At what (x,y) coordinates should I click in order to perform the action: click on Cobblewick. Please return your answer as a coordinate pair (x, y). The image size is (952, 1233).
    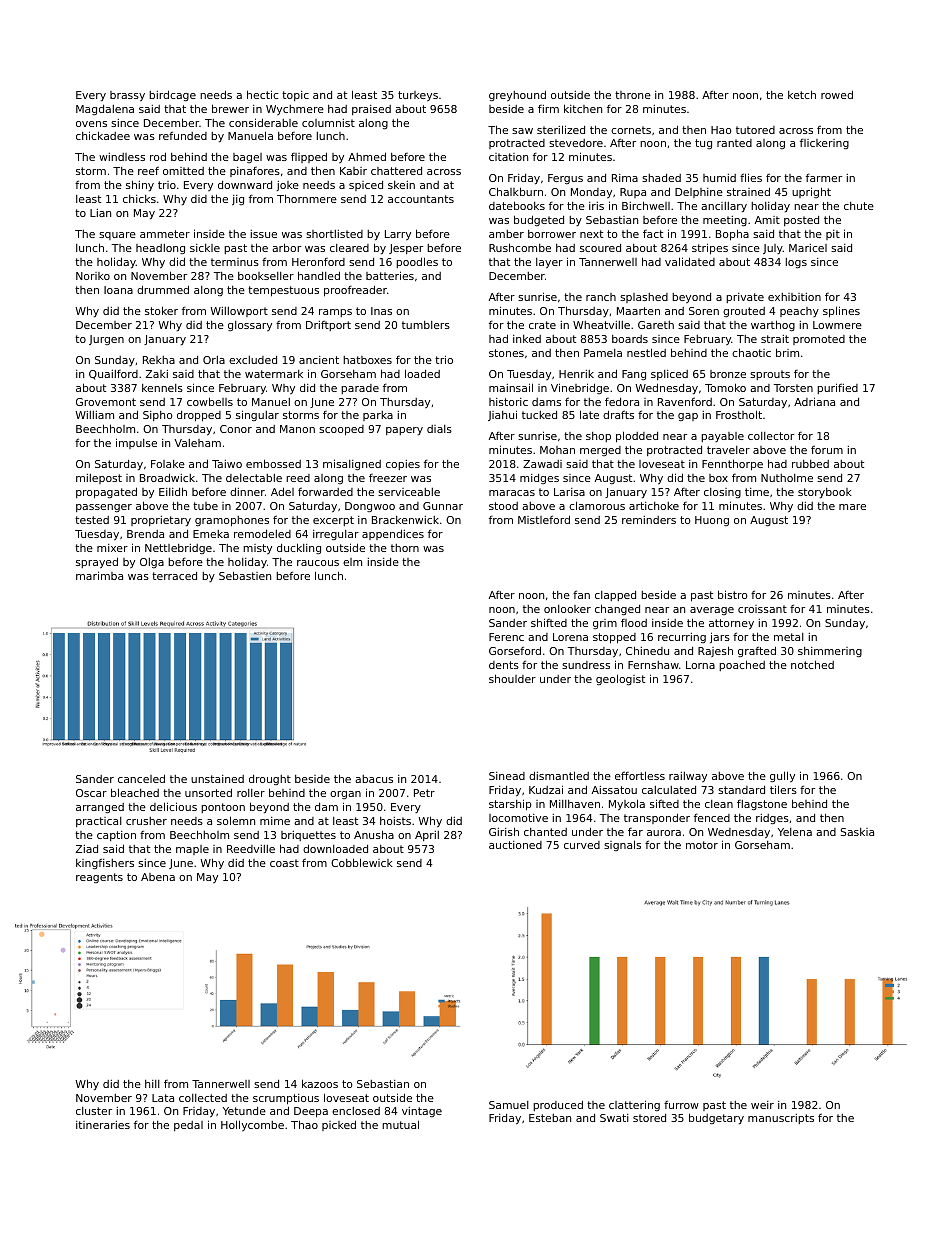
    Looking at the image, I should click on (362, 862).
